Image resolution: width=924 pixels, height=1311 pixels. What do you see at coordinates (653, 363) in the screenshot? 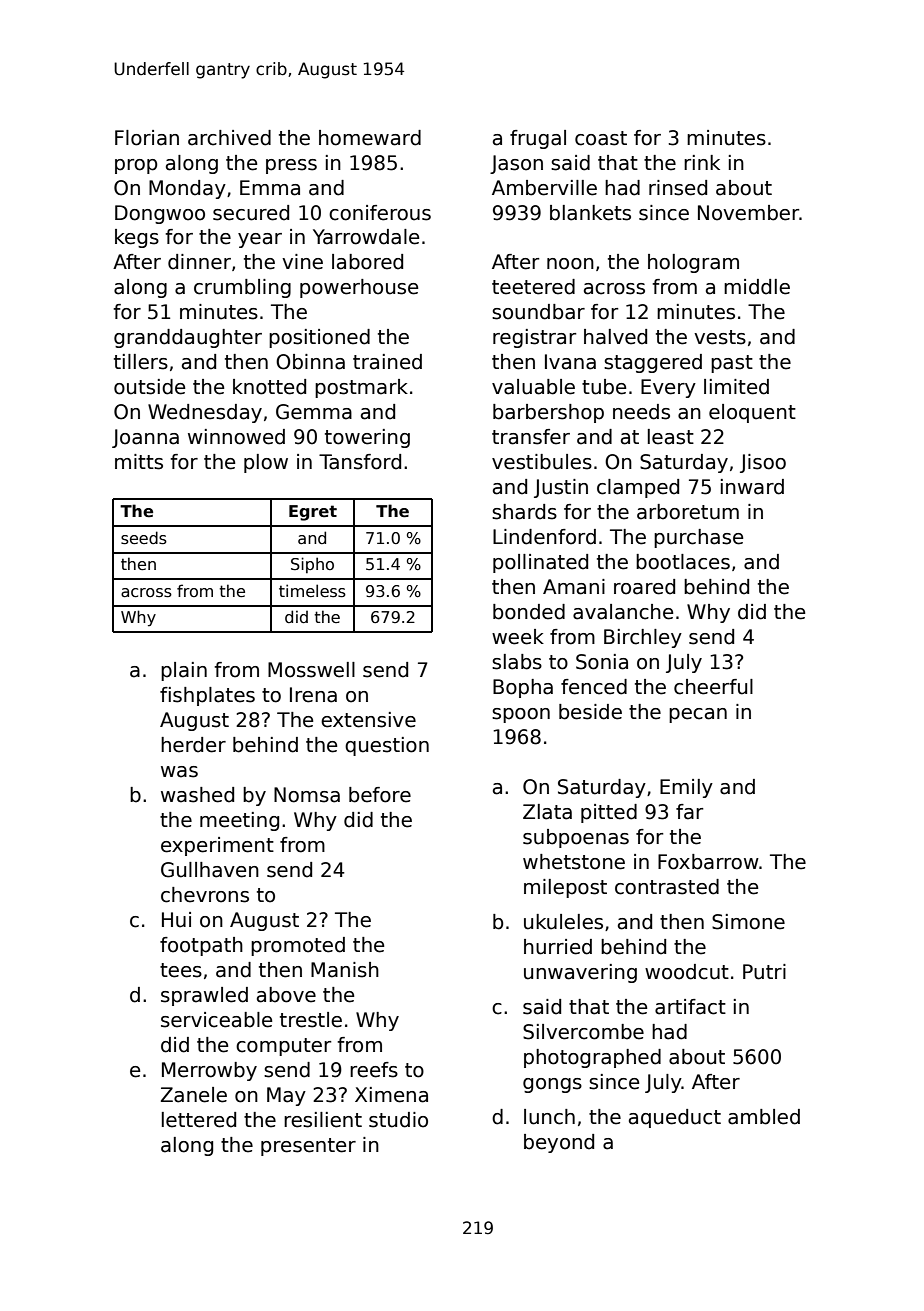
I see `staggered` at bounding box center [653, 363].
